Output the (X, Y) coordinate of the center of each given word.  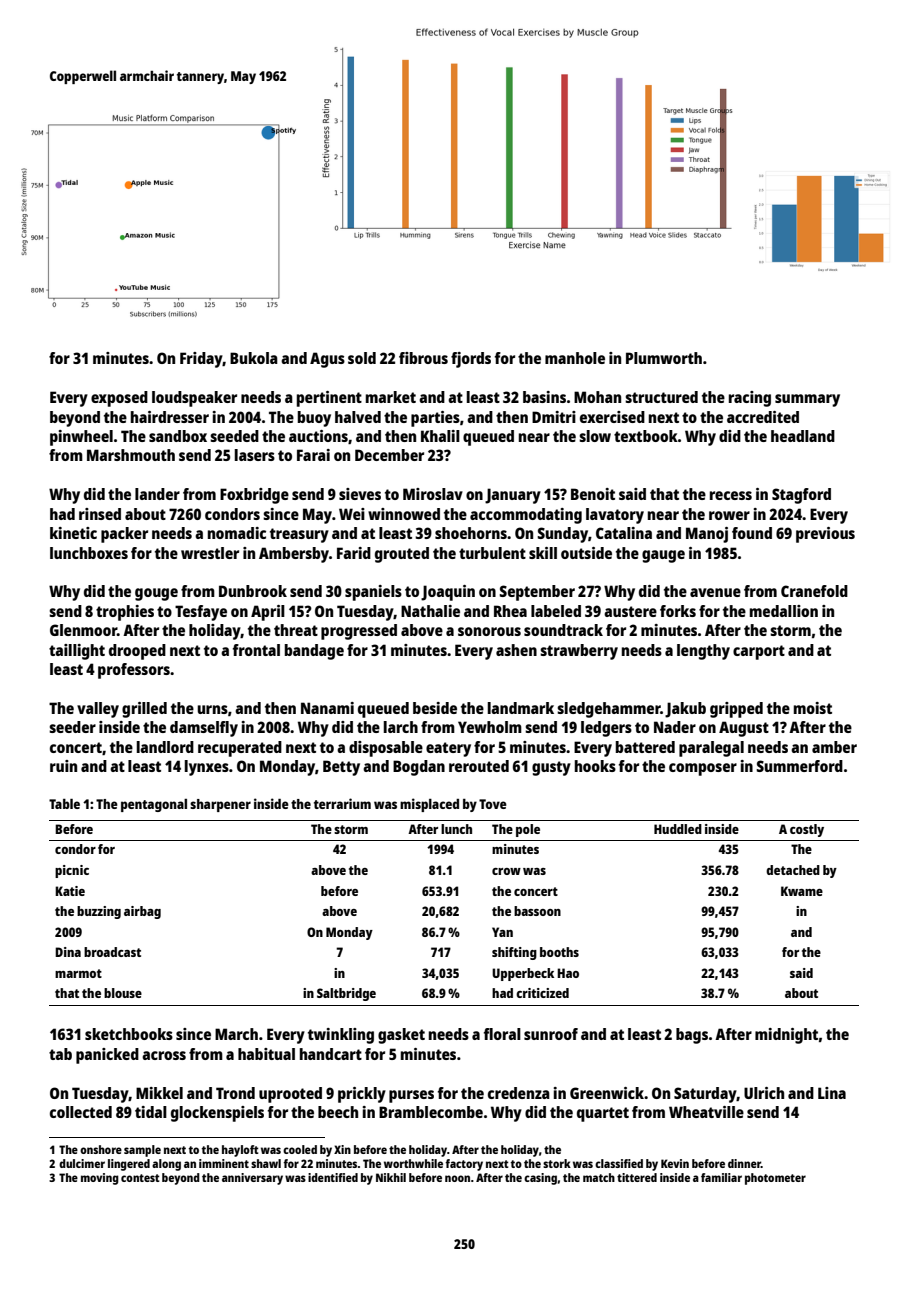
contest (140, 1178)
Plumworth (664, 358)
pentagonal (154, 805)
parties (435, 419)
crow (506, 871)
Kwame (802, 891)
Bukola (254, 358)
